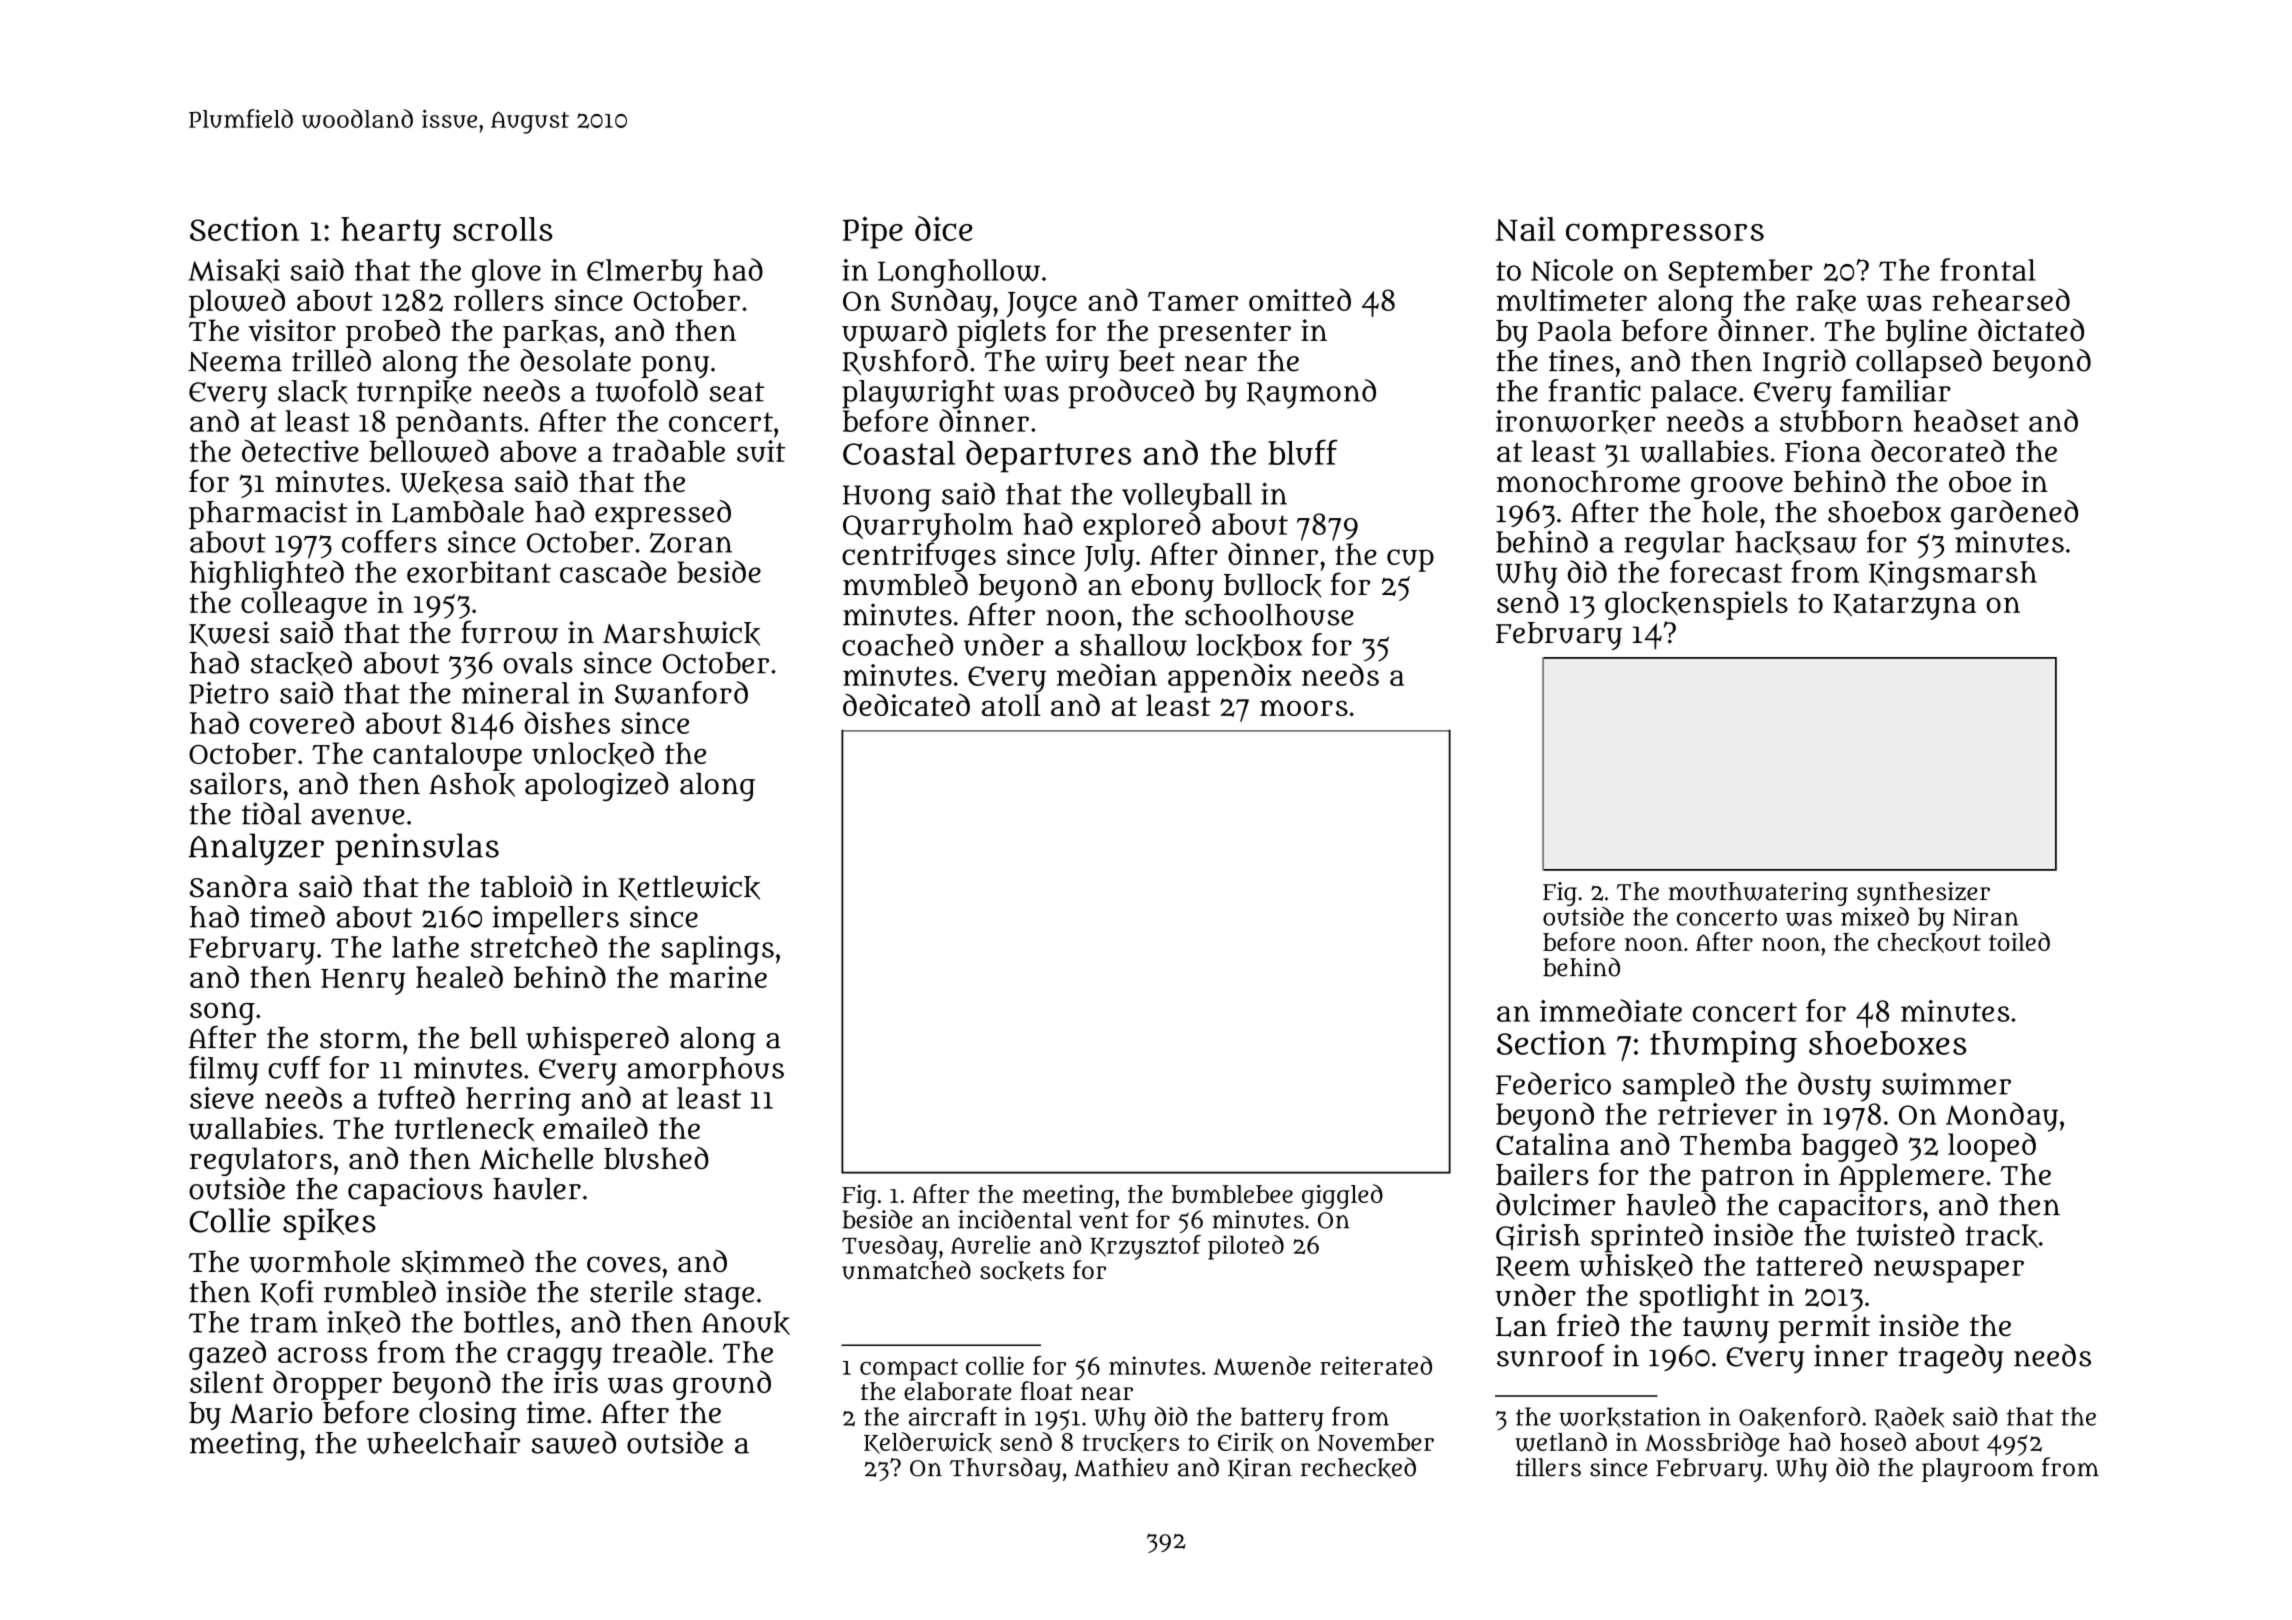  What do you see at coordinates (389, 541) in the page?
I see `coffers` at bounding box center [389, 541].
